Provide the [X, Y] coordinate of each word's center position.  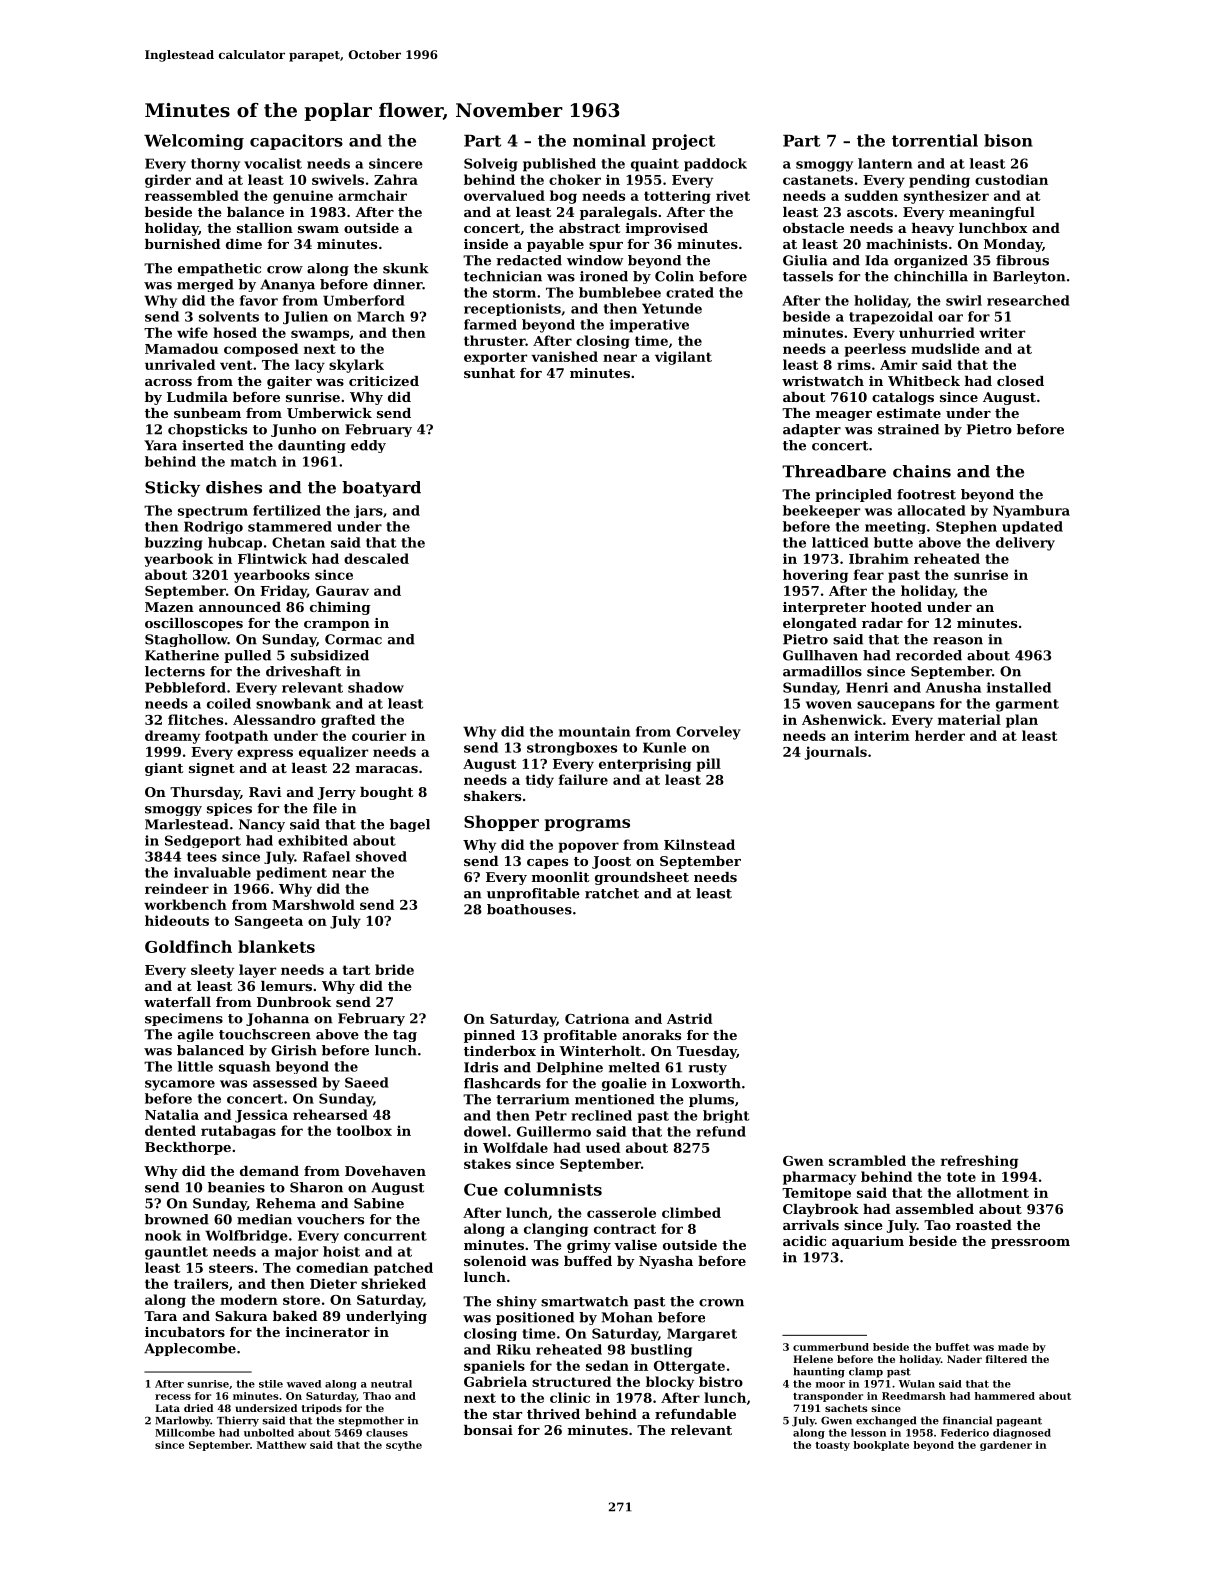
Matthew [281, 1445]
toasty [832, 1446]
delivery [1025, 544]
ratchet [612, 893]
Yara [160, 445]
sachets [846, 1408]
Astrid [689, 1018]
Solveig [491, 165]
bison [1008, 140]
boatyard [381, 489]
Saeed [367, 1082]
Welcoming [194, 142]
